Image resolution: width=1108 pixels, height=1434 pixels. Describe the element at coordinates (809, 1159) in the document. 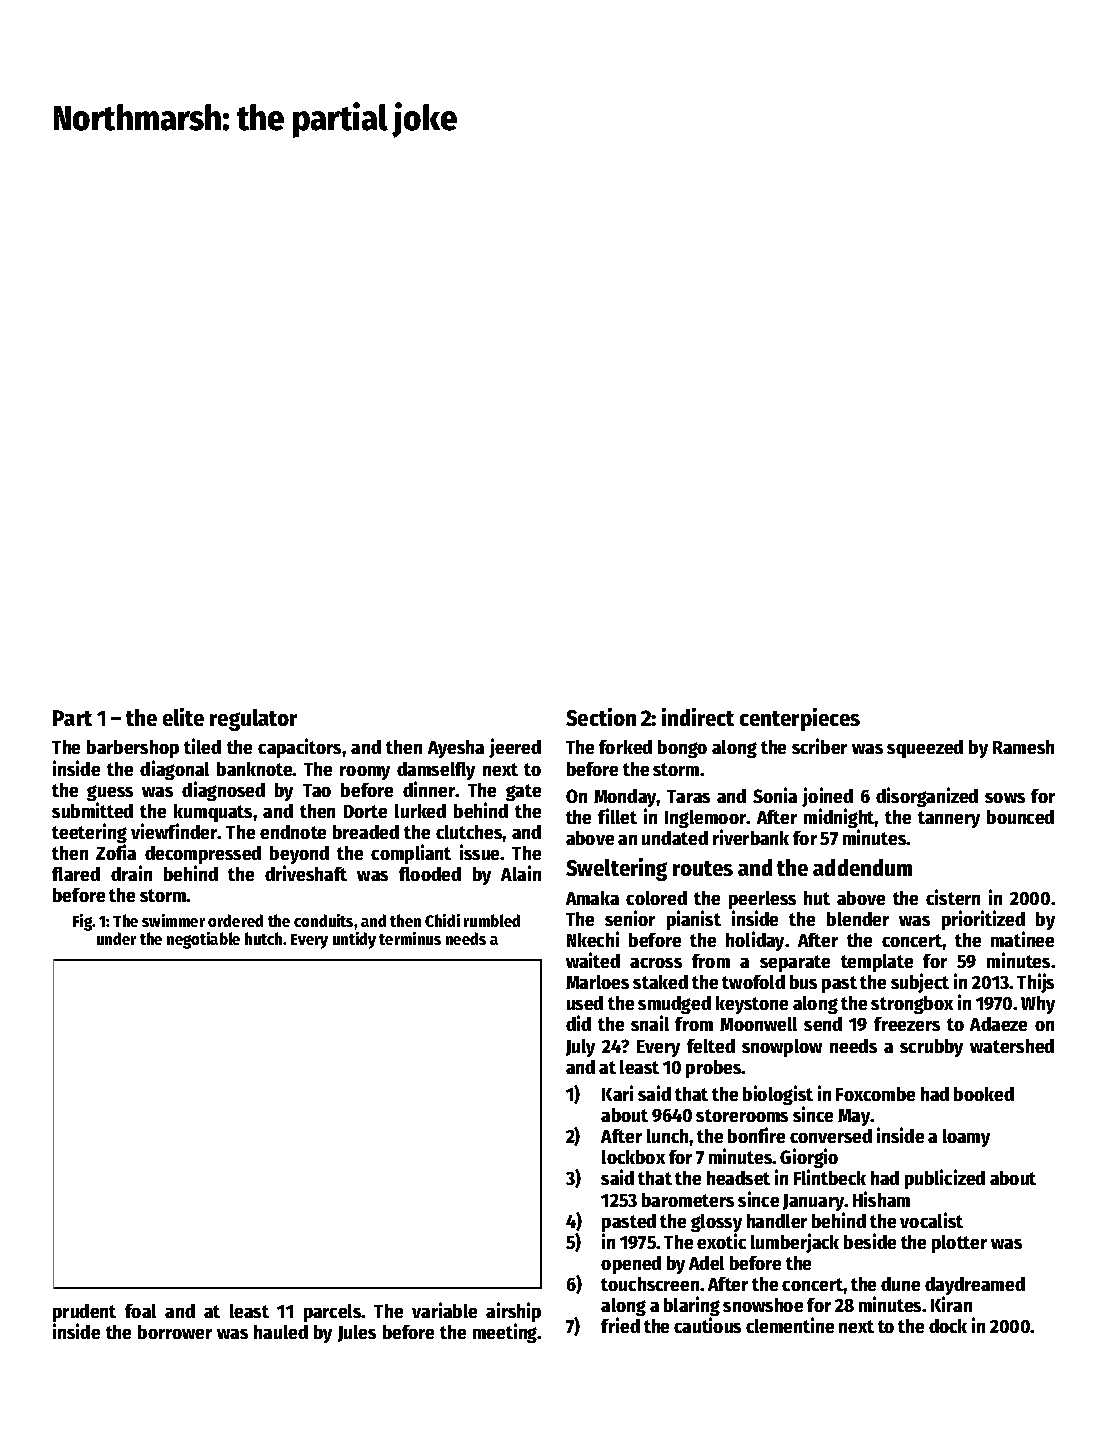

I see `Giorgio` at that location.
